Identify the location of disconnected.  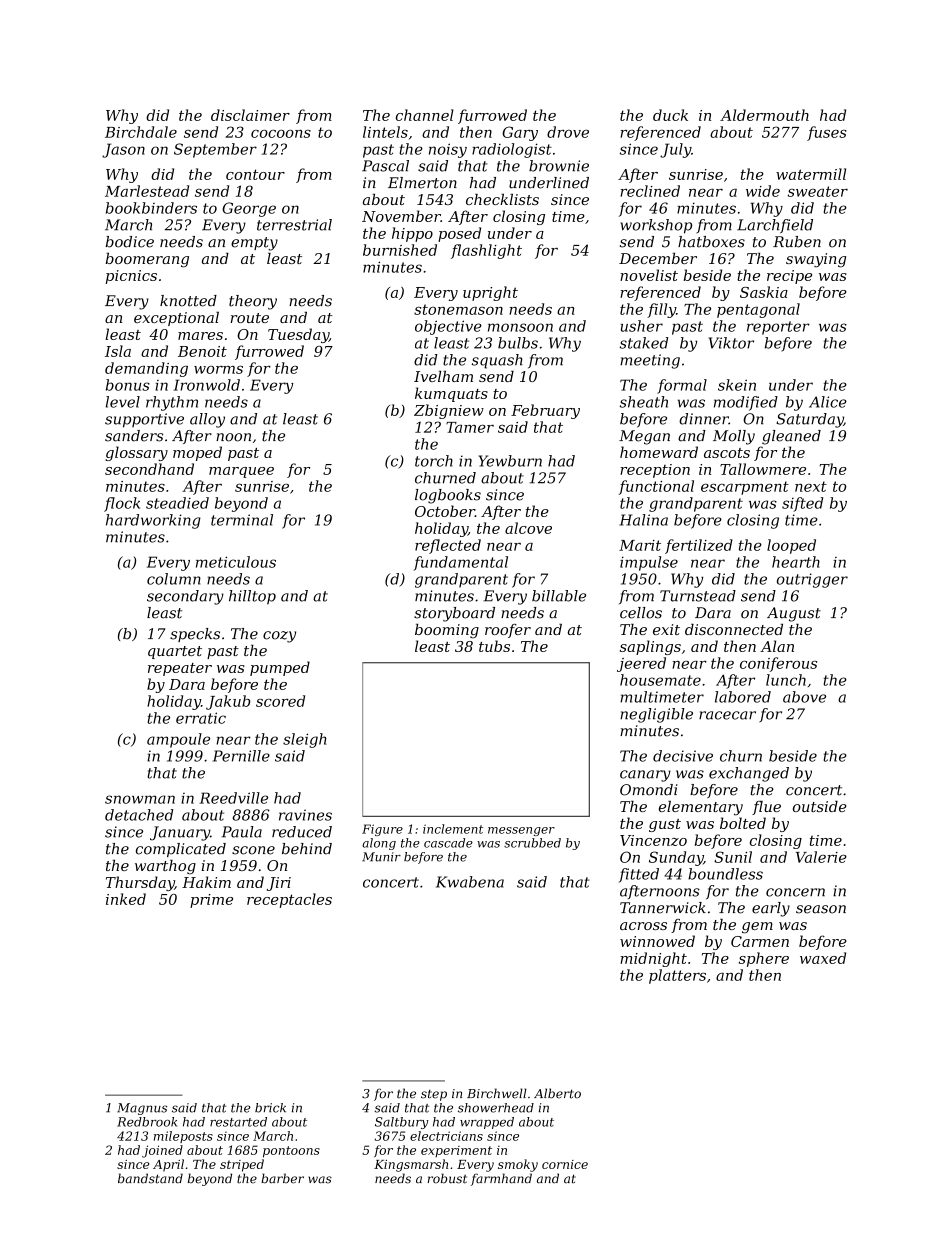
(734, 629).
